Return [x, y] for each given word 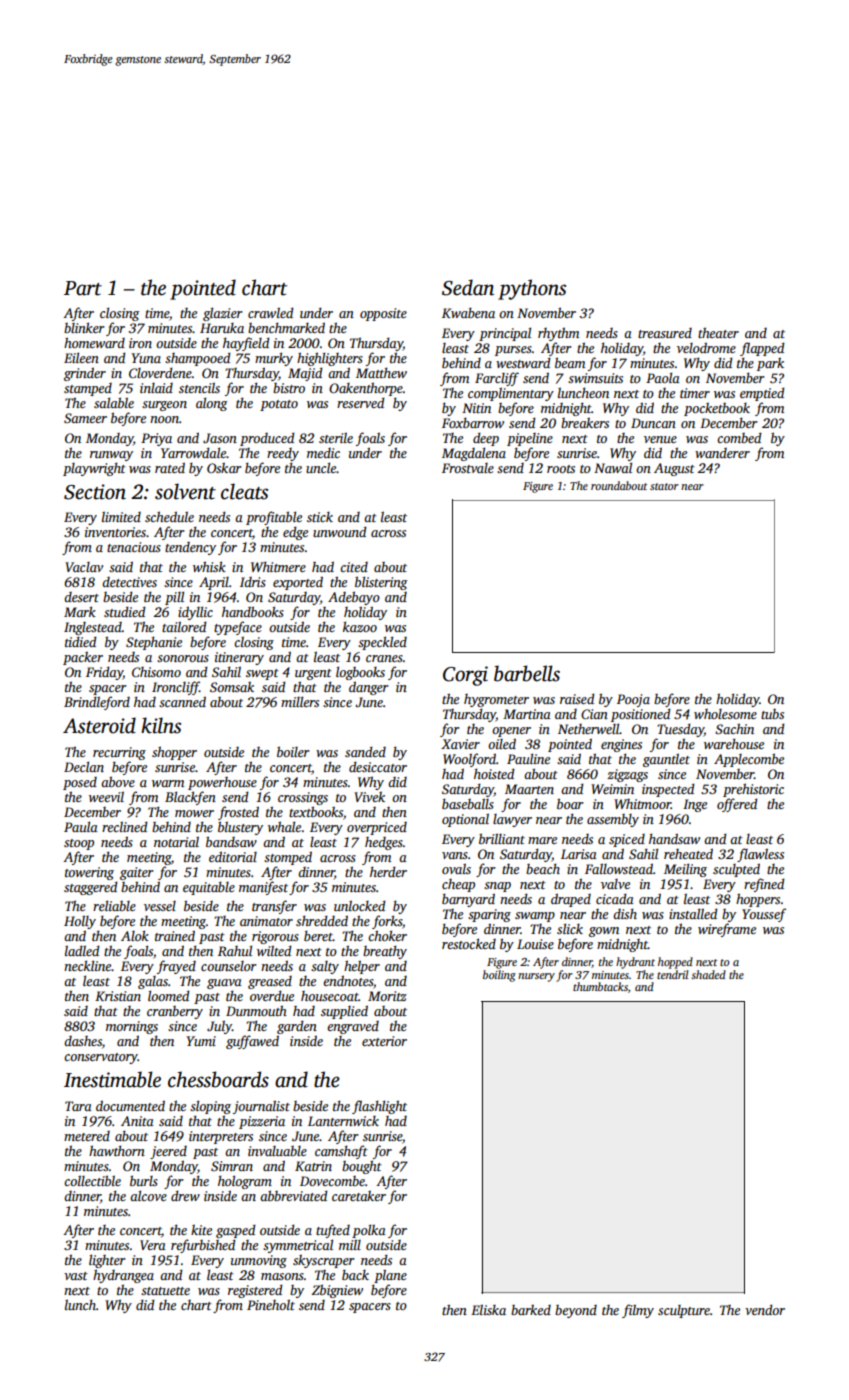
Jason [220, 438]
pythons [532, 289]
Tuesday [680, 730]
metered [87, 1136]
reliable [114, 905]
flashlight [379, 1107]
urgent [313, 674]
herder [388, 871]
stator [664, 486]
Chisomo [156, 672]
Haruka [222, 328]
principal [505, 334]
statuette [165, 1291]
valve [615, 884]
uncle [321, 467]
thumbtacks [600, 986]
